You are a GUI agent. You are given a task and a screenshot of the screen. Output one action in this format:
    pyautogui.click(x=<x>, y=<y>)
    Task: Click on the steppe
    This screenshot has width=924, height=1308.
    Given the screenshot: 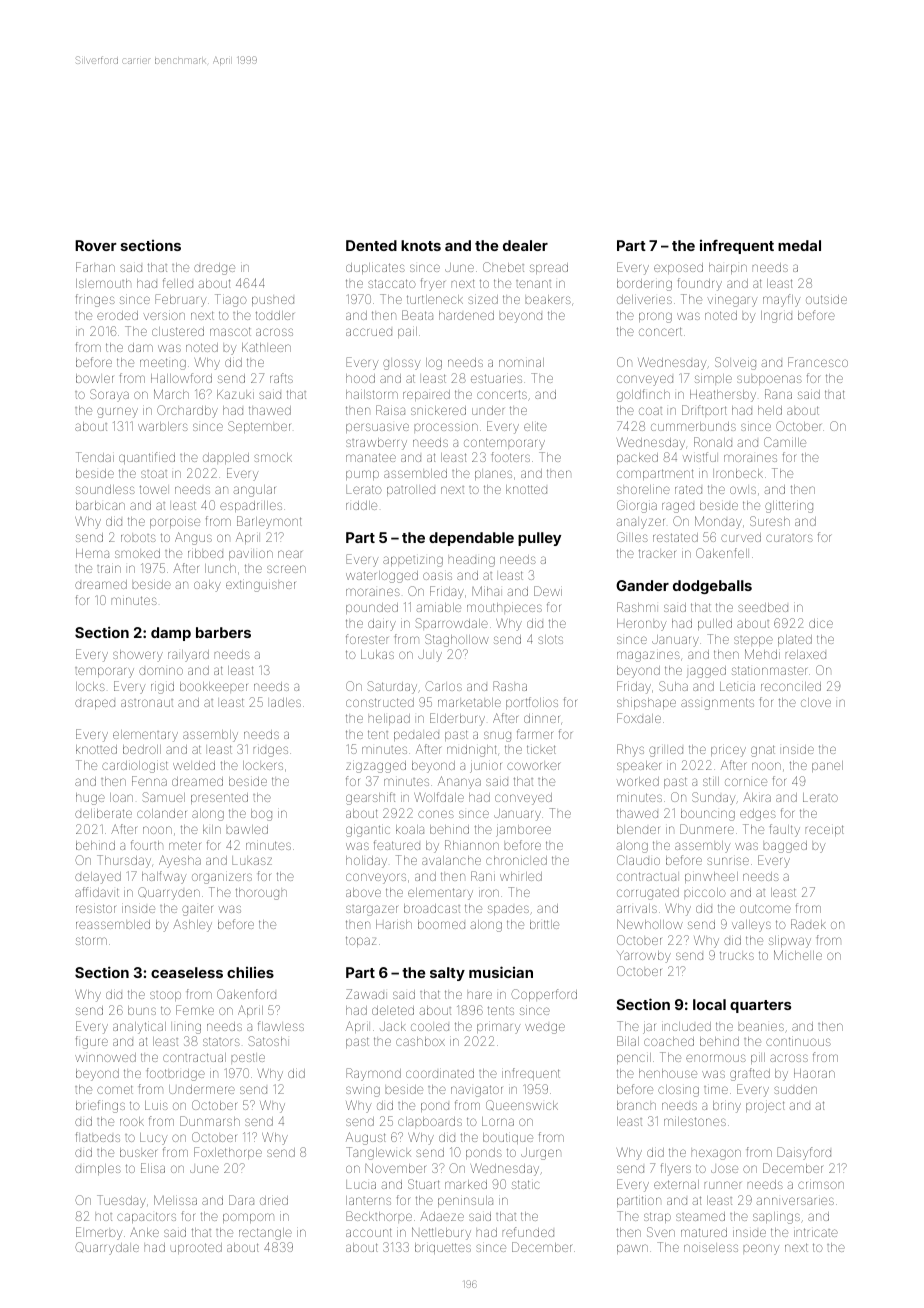 What is the action you would take?
    pyautogui.click(x=753, y=641)
